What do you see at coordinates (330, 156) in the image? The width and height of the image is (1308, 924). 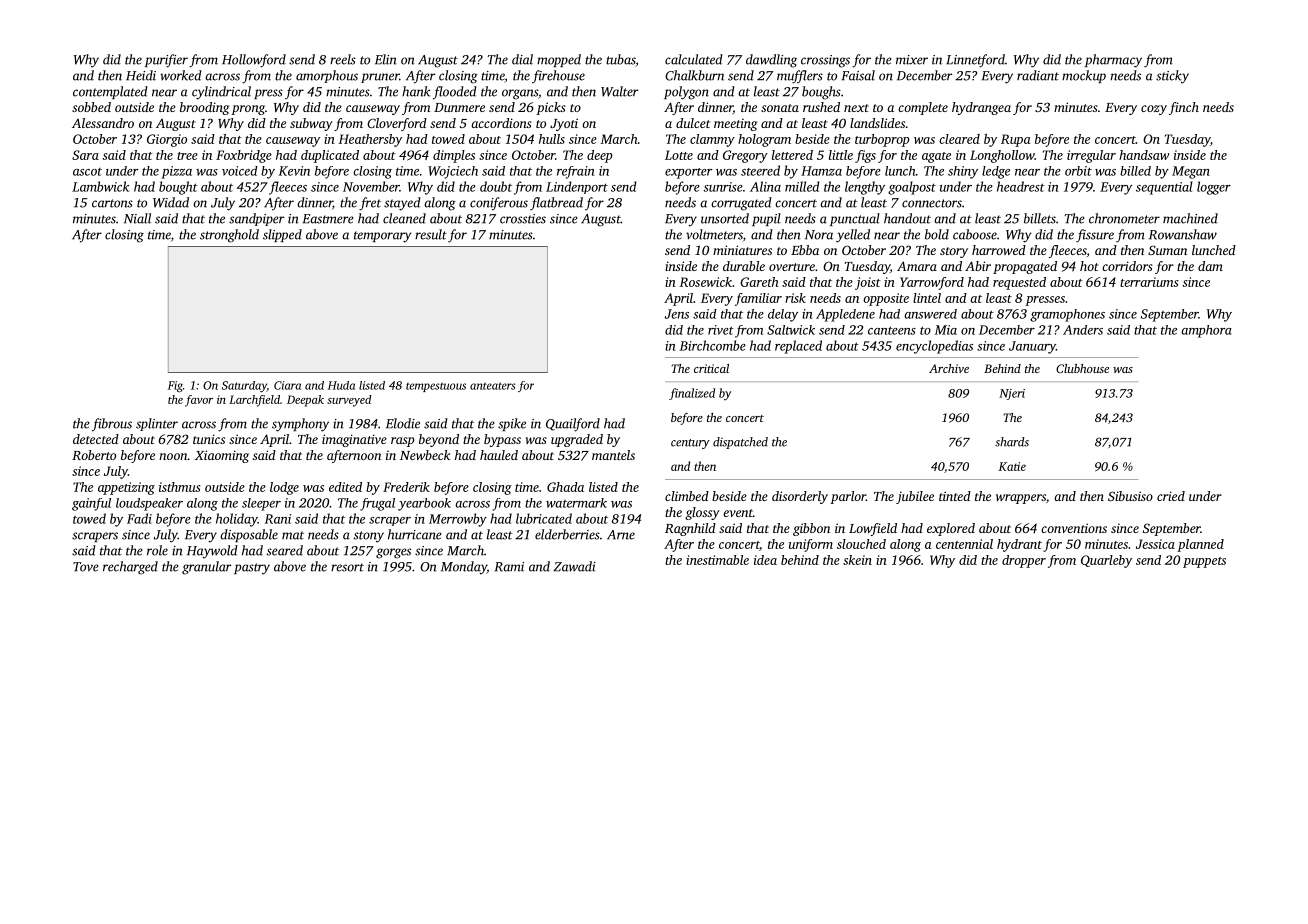 I see `duplicated` at bounding box center [330, 156].
